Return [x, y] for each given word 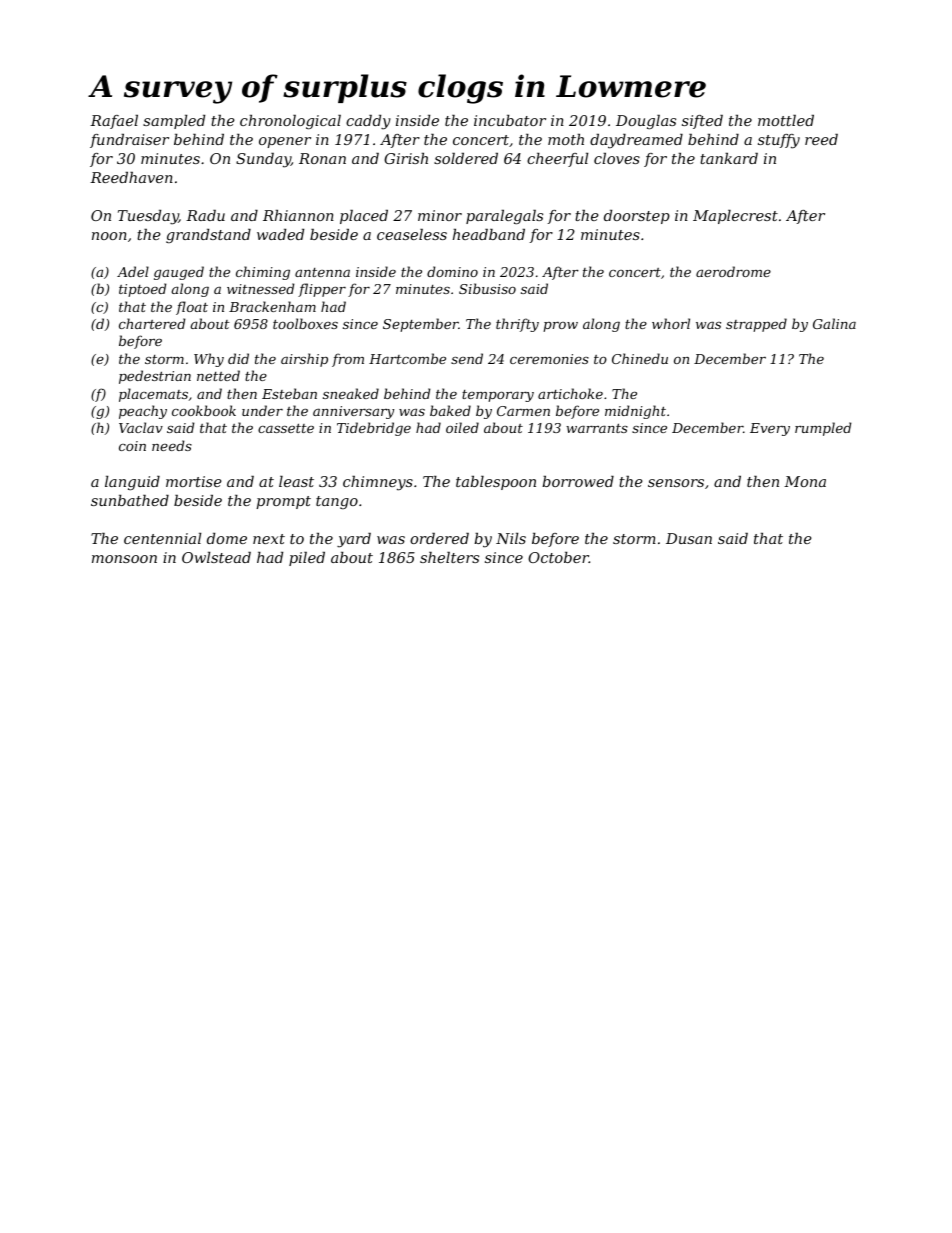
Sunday [263, 160]
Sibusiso [487, 288]
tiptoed [142, 290]
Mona [805, 481]
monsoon [124, 559]
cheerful [557, 160]
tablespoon [496, 483]
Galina [834, 323]
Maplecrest [735, 217]
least [296, 481]
